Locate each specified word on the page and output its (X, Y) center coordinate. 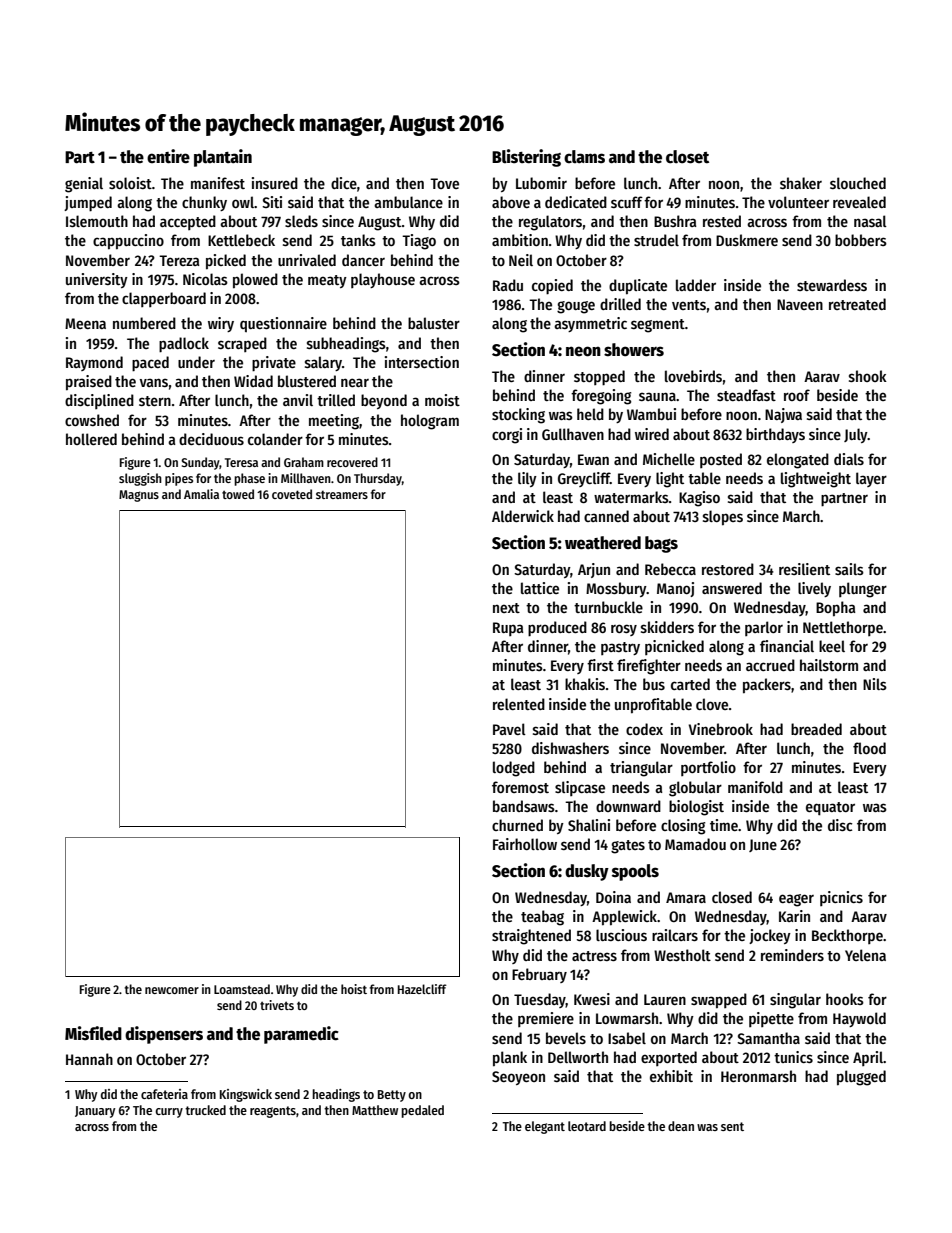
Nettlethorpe (843, 628)
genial (84, 185)
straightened (531, 937)
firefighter (649, 667)
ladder (696, 285)
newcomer (172, 990)
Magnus (139, 496)
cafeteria (164, 1094)
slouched (858, 183)
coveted (292, 494)
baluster (434, 323)
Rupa (508, 629)
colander (275, 439)
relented (519, 704)
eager (796, 900)
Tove (444, 183)
